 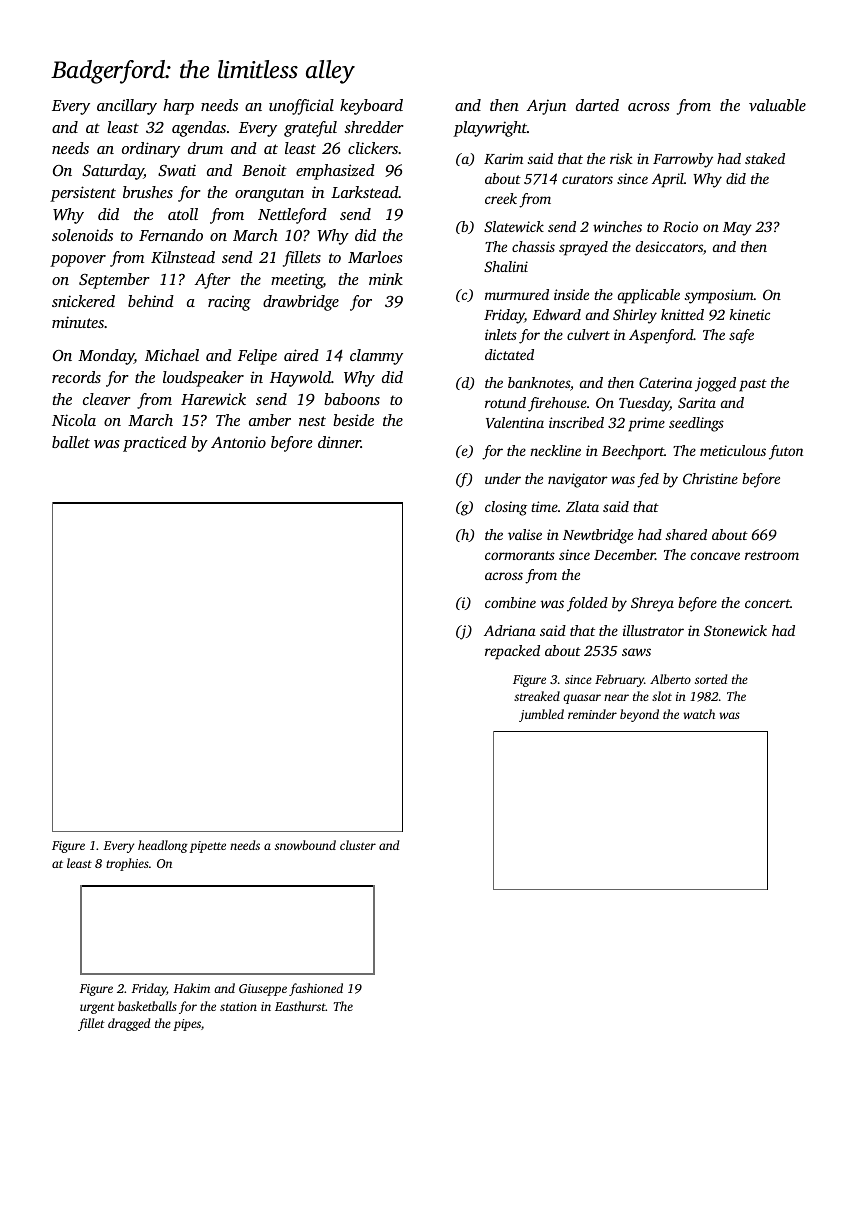 What do you see at coordinates (301, 355) in the screenshot?
I see `aired` at bounding box center [301, 355].
